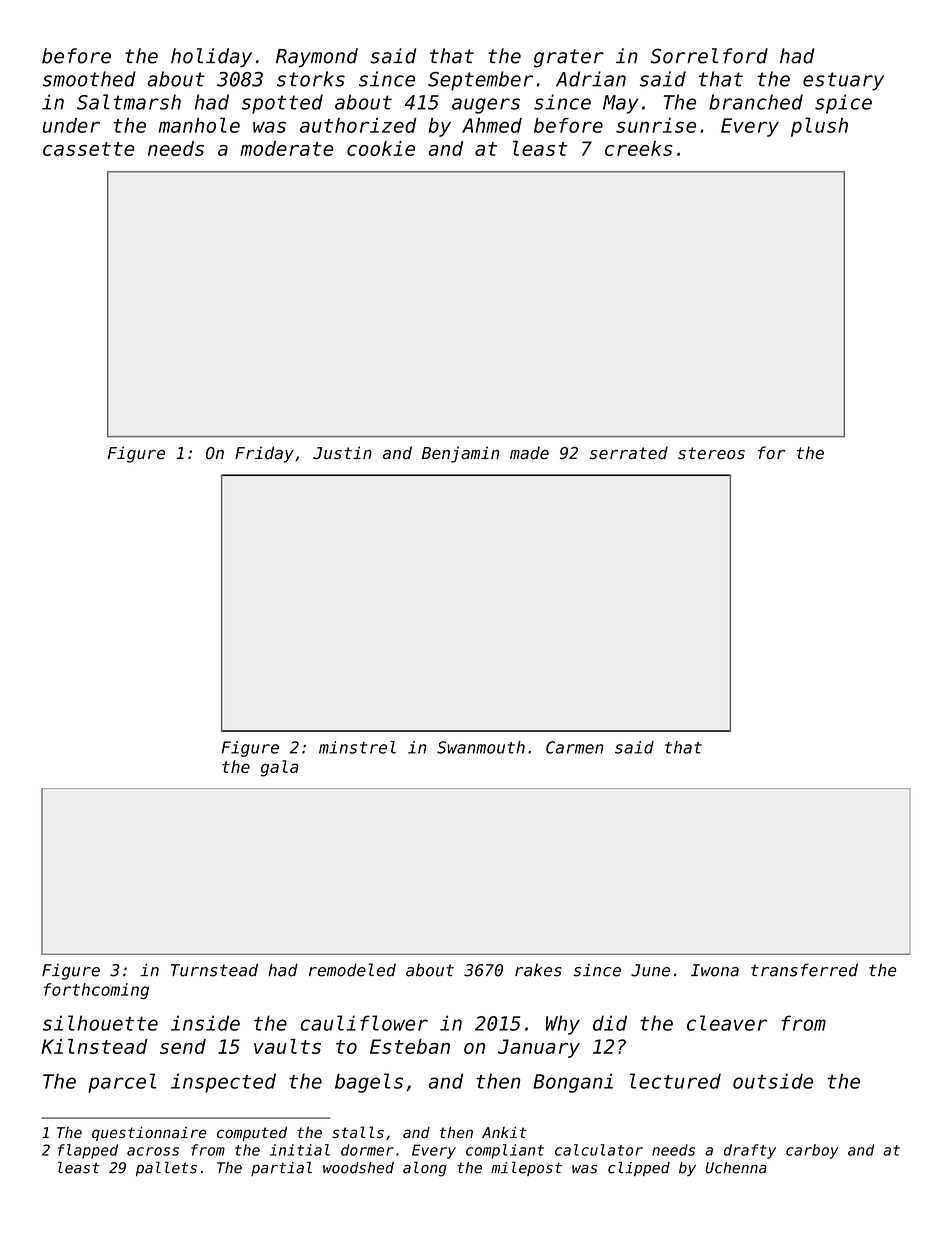 Image resolution: width=952 pixels, height=1233 pixels. What do you see at coordinates (804, 970) in the screenshot?
I see `transferred` at bounding box center [804, 970].
